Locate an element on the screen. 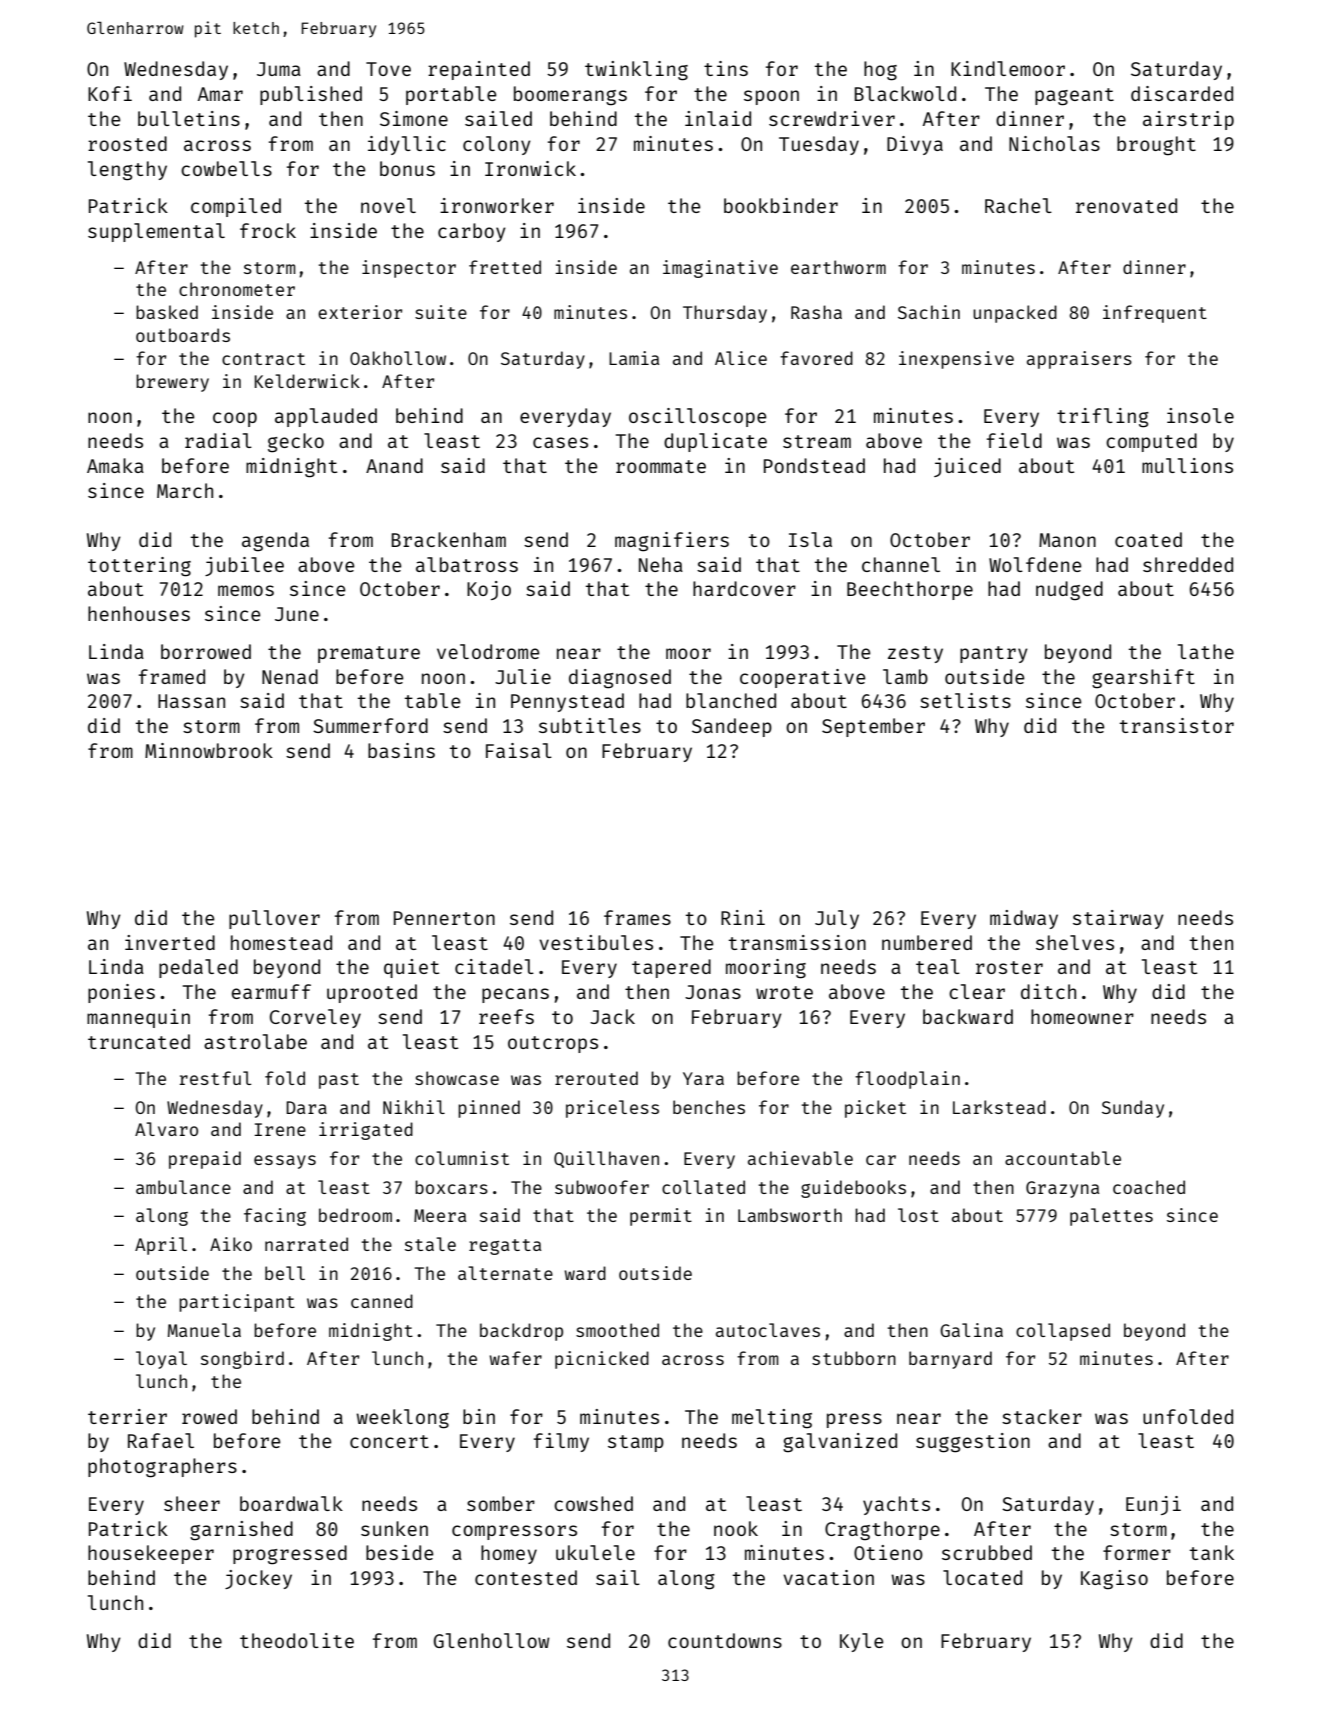 The image size is (1322, 1711). Kofi is located at coordinates (110, 93).
